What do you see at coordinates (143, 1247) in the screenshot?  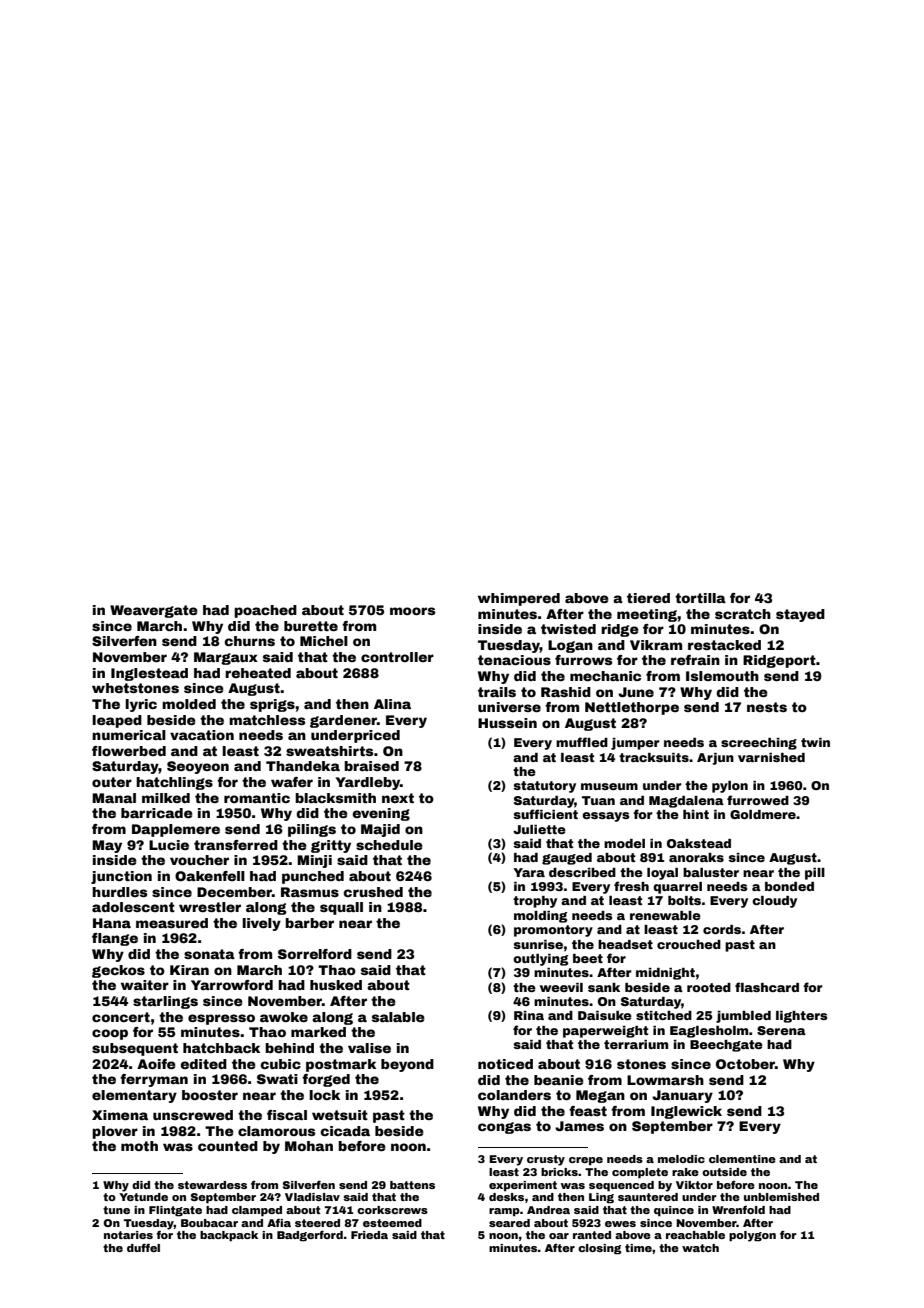 I see `duffel` at bounding box center [143, 1247].
